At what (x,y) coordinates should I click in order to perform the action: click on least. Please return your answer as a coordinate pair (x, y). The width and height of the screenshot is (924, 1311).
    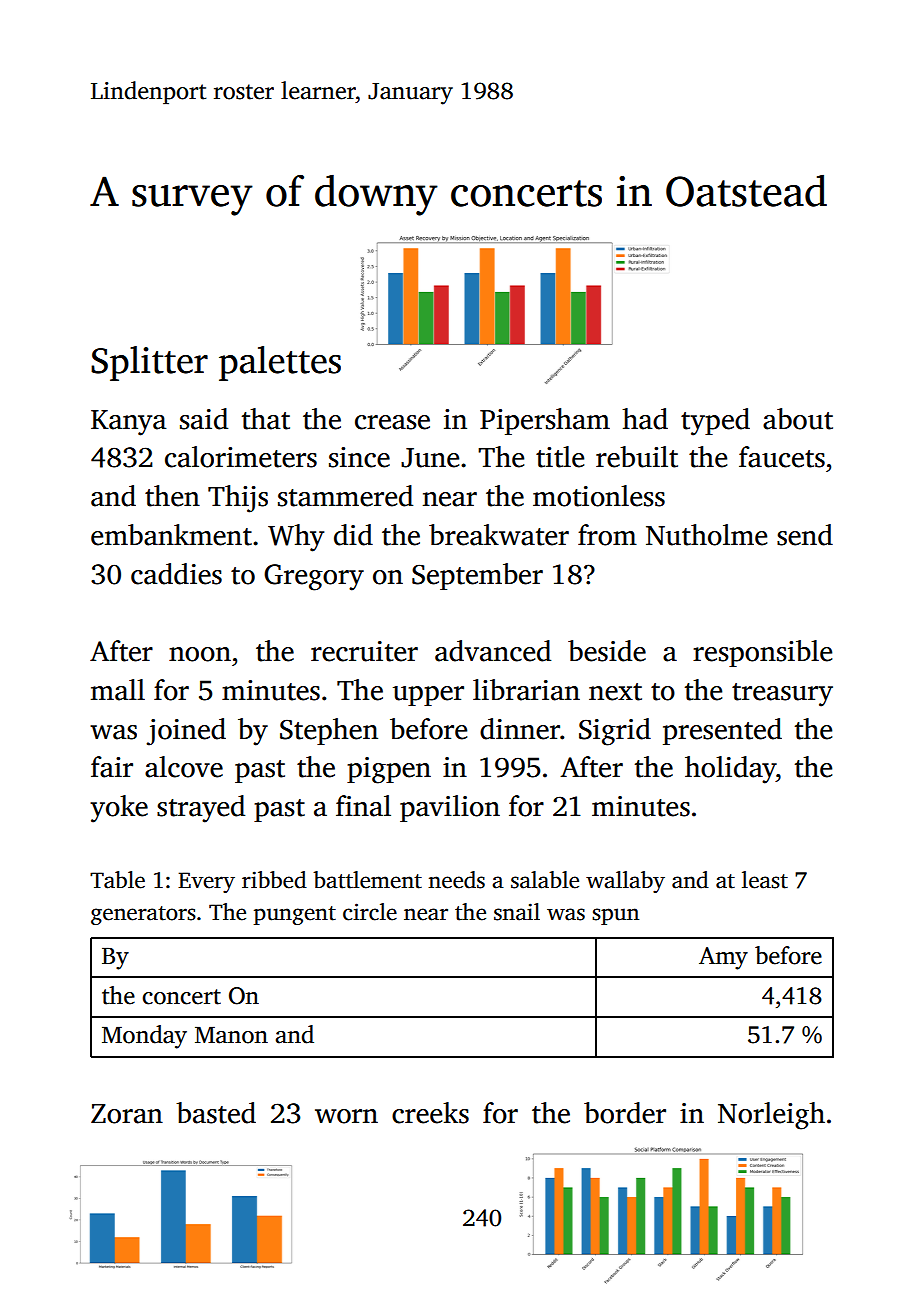
    Looking at the image, I should click on (765, 880).
